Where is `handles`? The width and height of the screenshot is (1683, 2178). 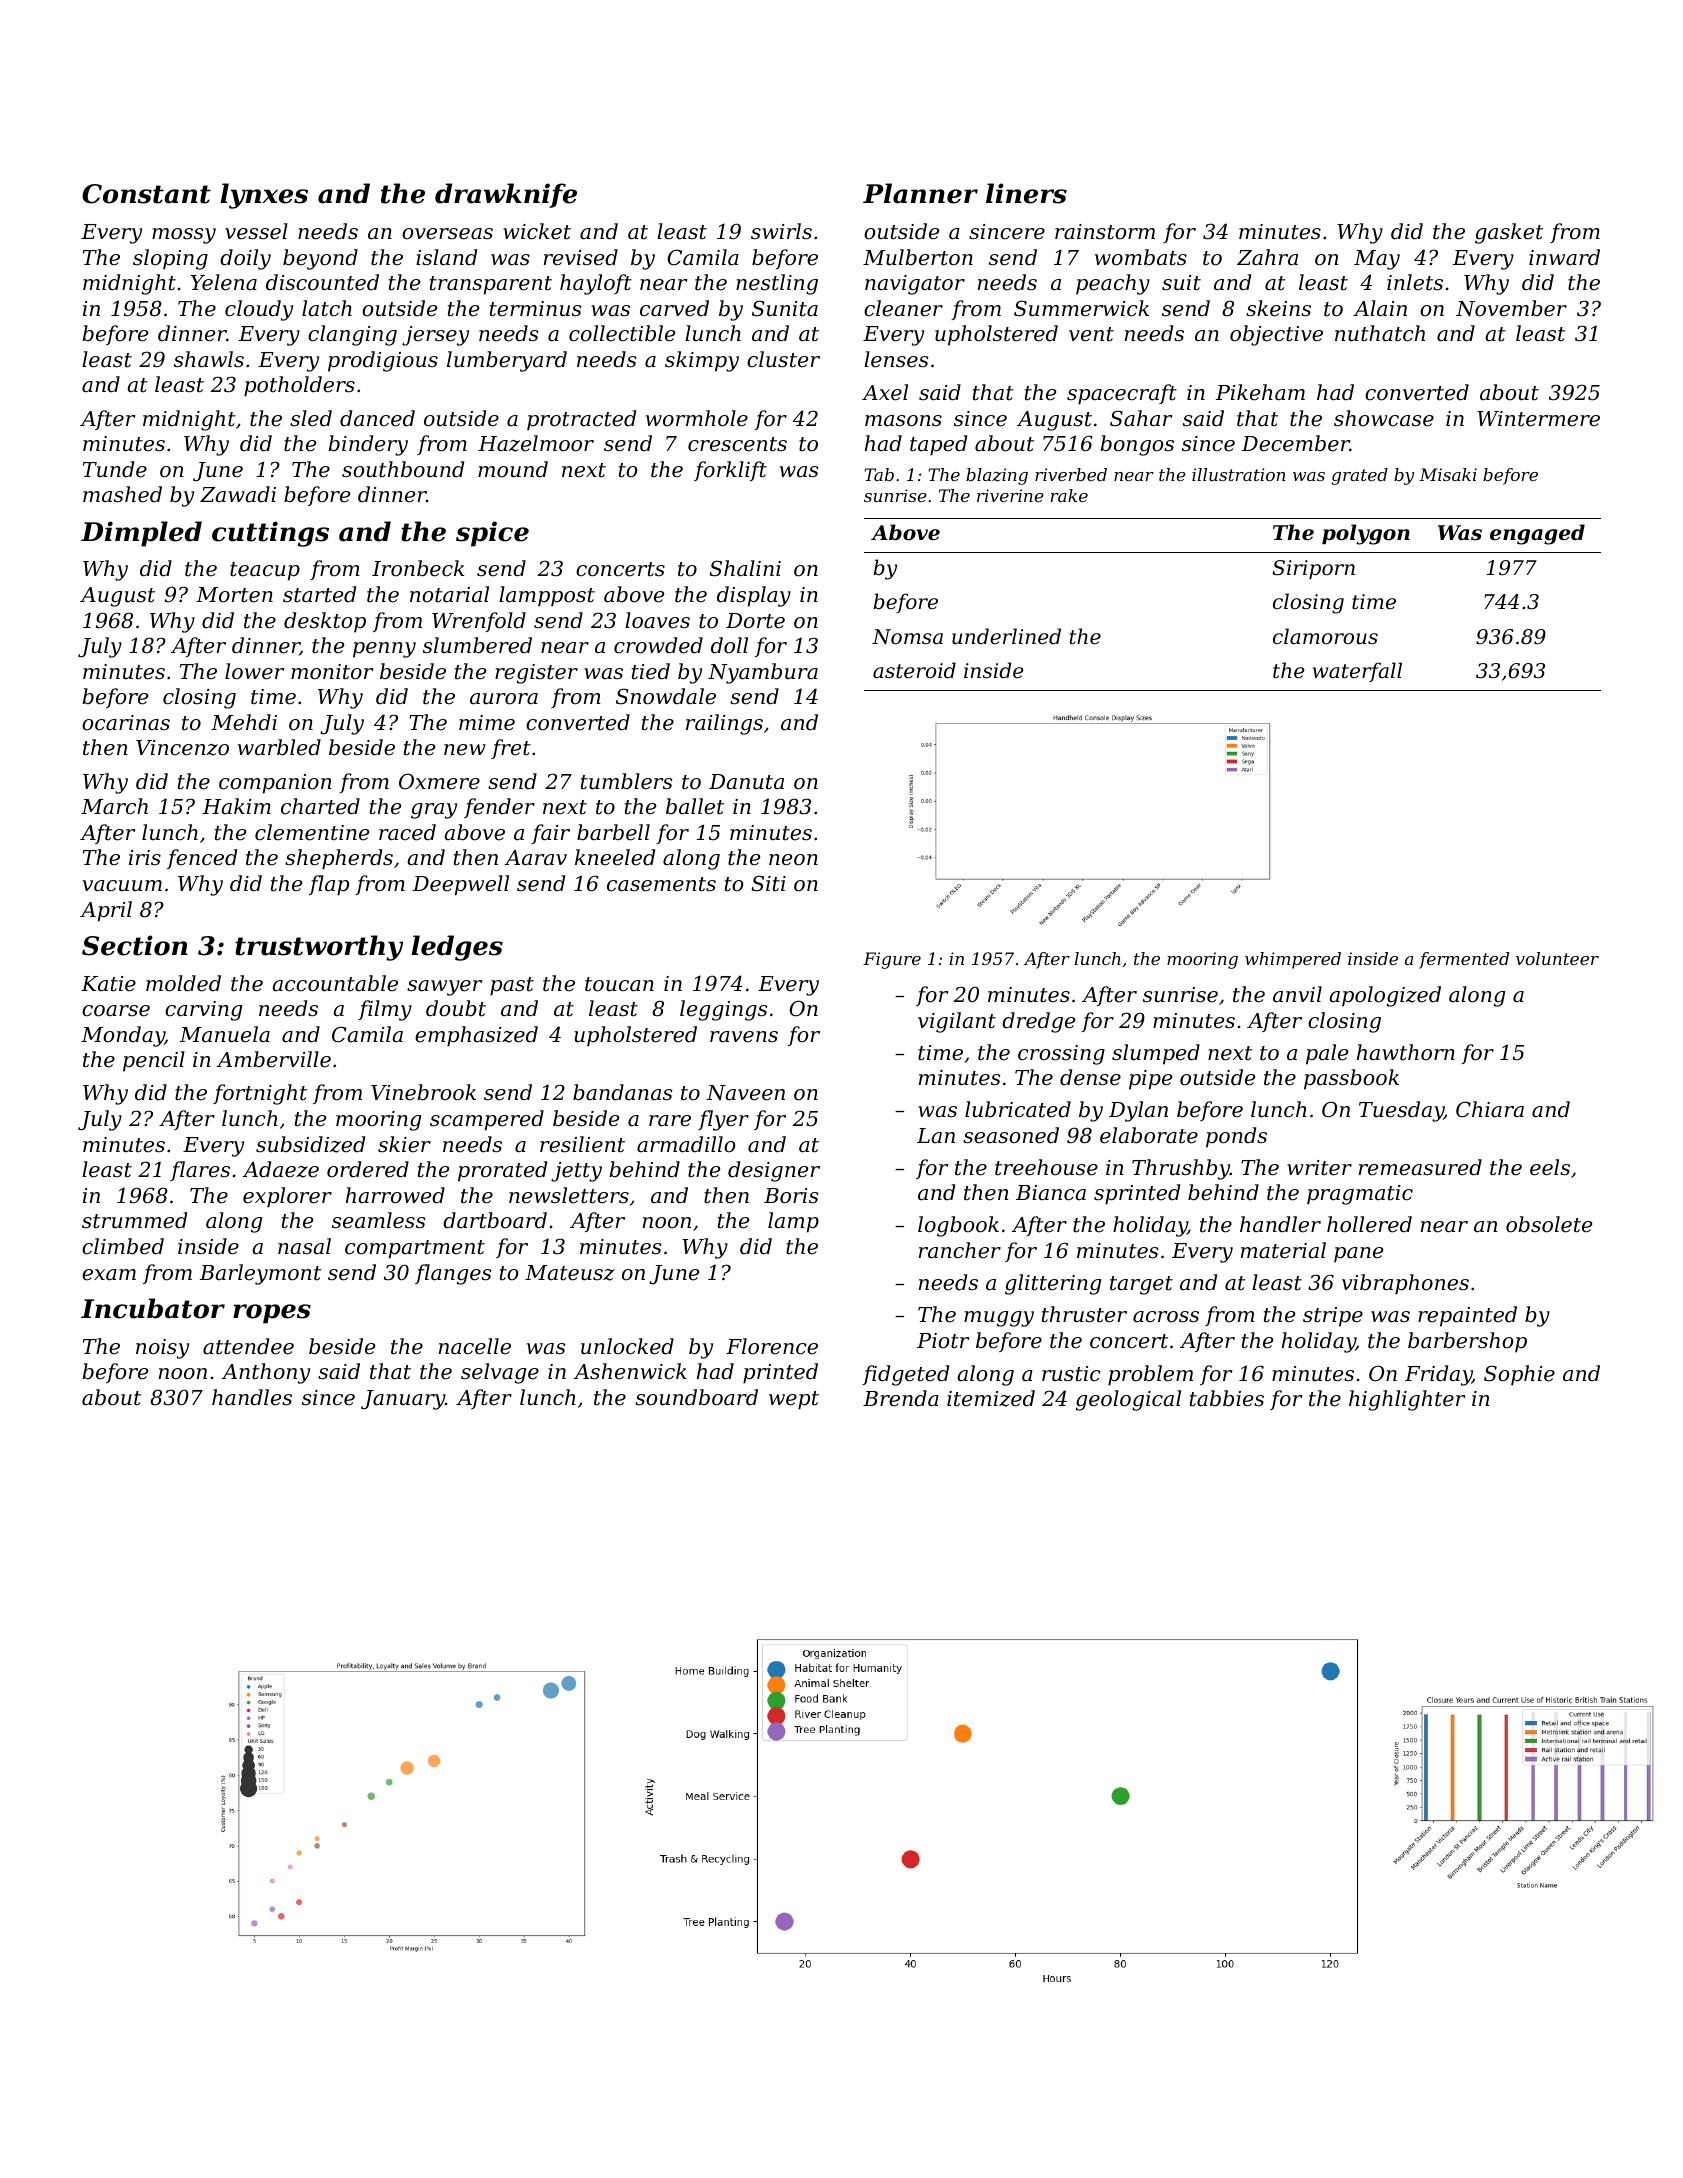 handles is located at coordinates (252, 1397).
